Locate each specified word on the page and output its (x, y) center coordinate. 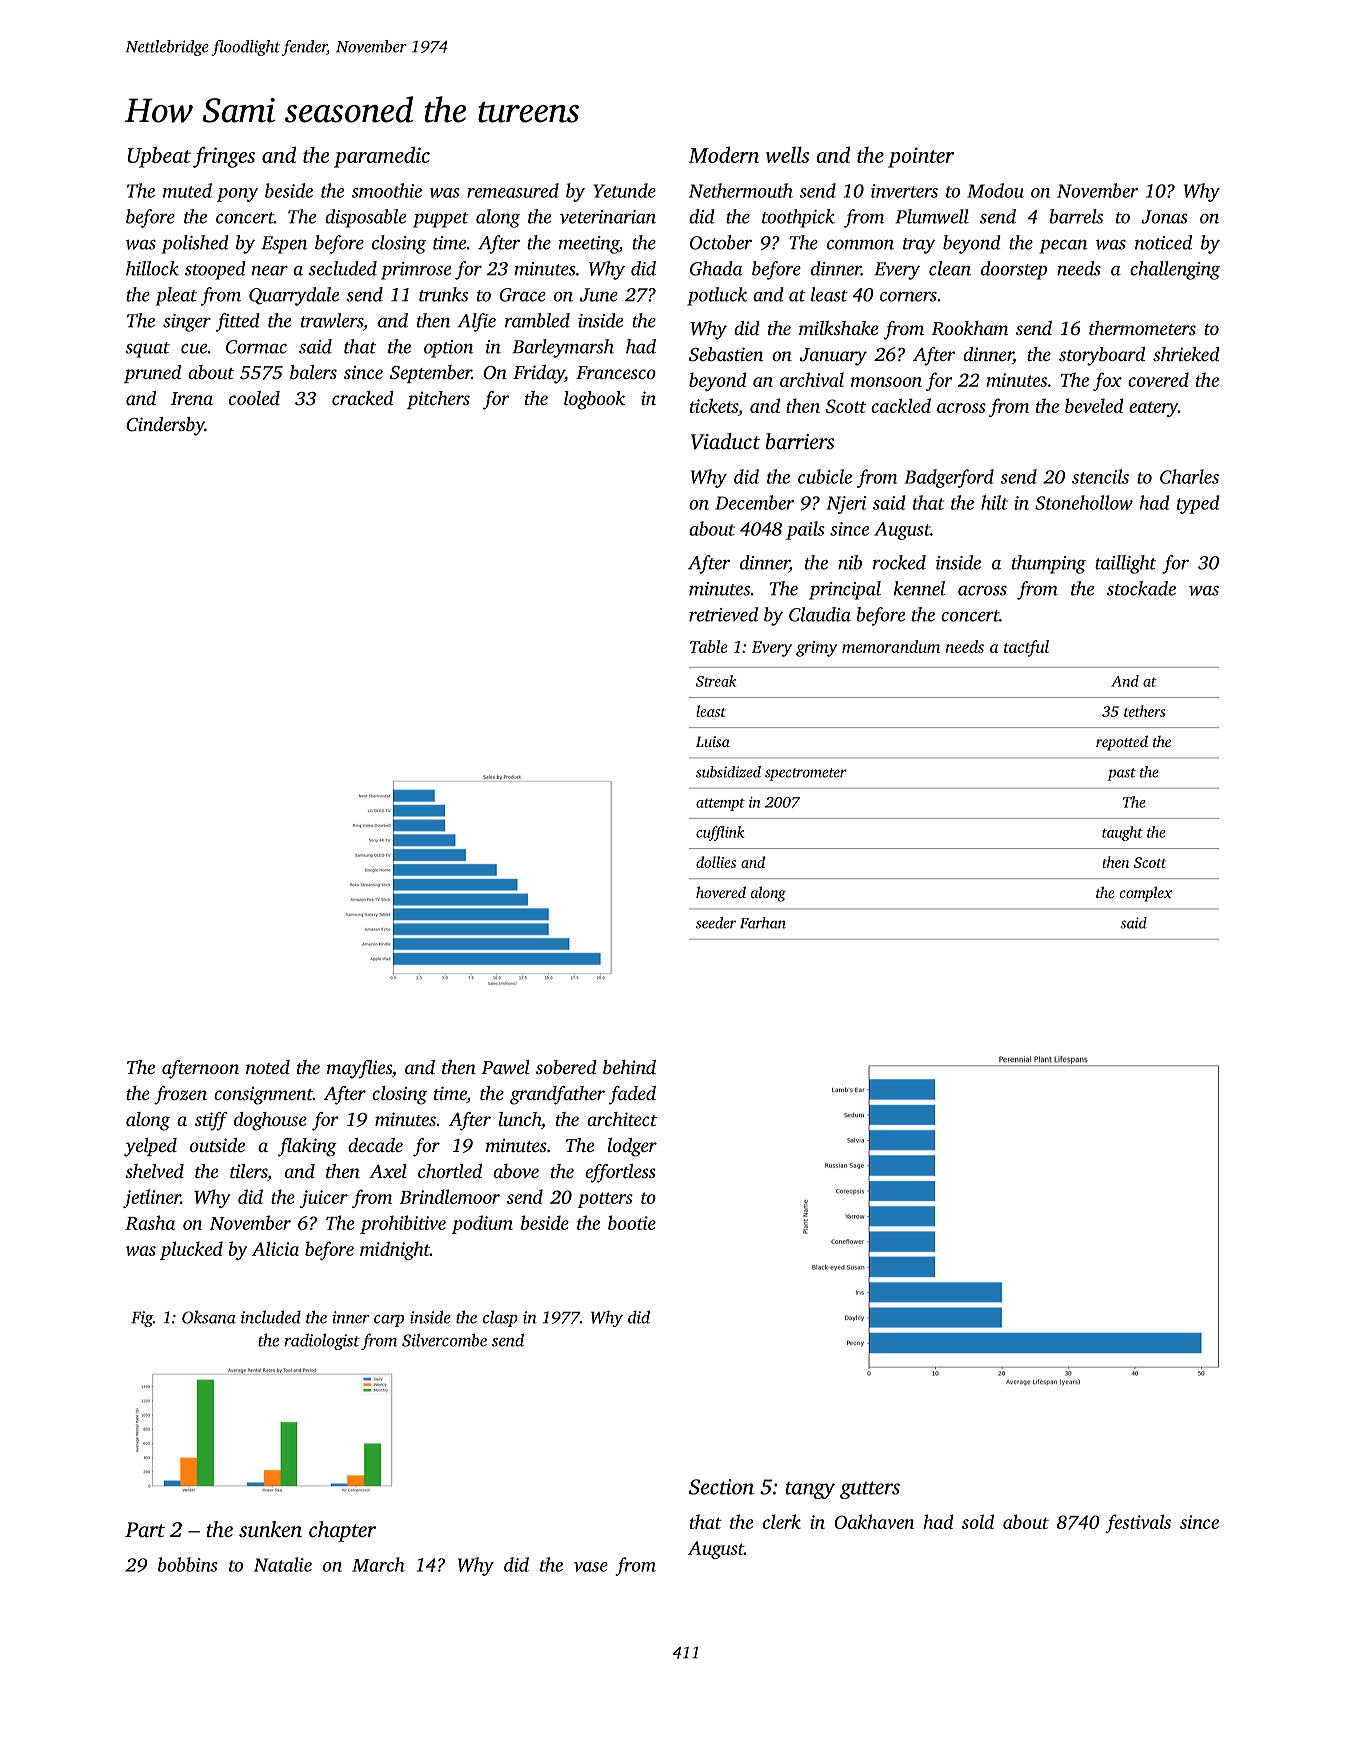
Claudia (820, 614)
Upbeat (159, 157)
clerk (782, 1521)
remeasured (513, 190)
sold (978, 1521)
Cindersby (165, 426)
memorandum (891, 646)
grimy (816, 649)
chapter (342, 1531)
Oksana (209, 1317)
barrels (1076, 216)
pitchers (438, 400)
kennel (919, 588)
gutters (870, 1490)
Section (721, 1487)
